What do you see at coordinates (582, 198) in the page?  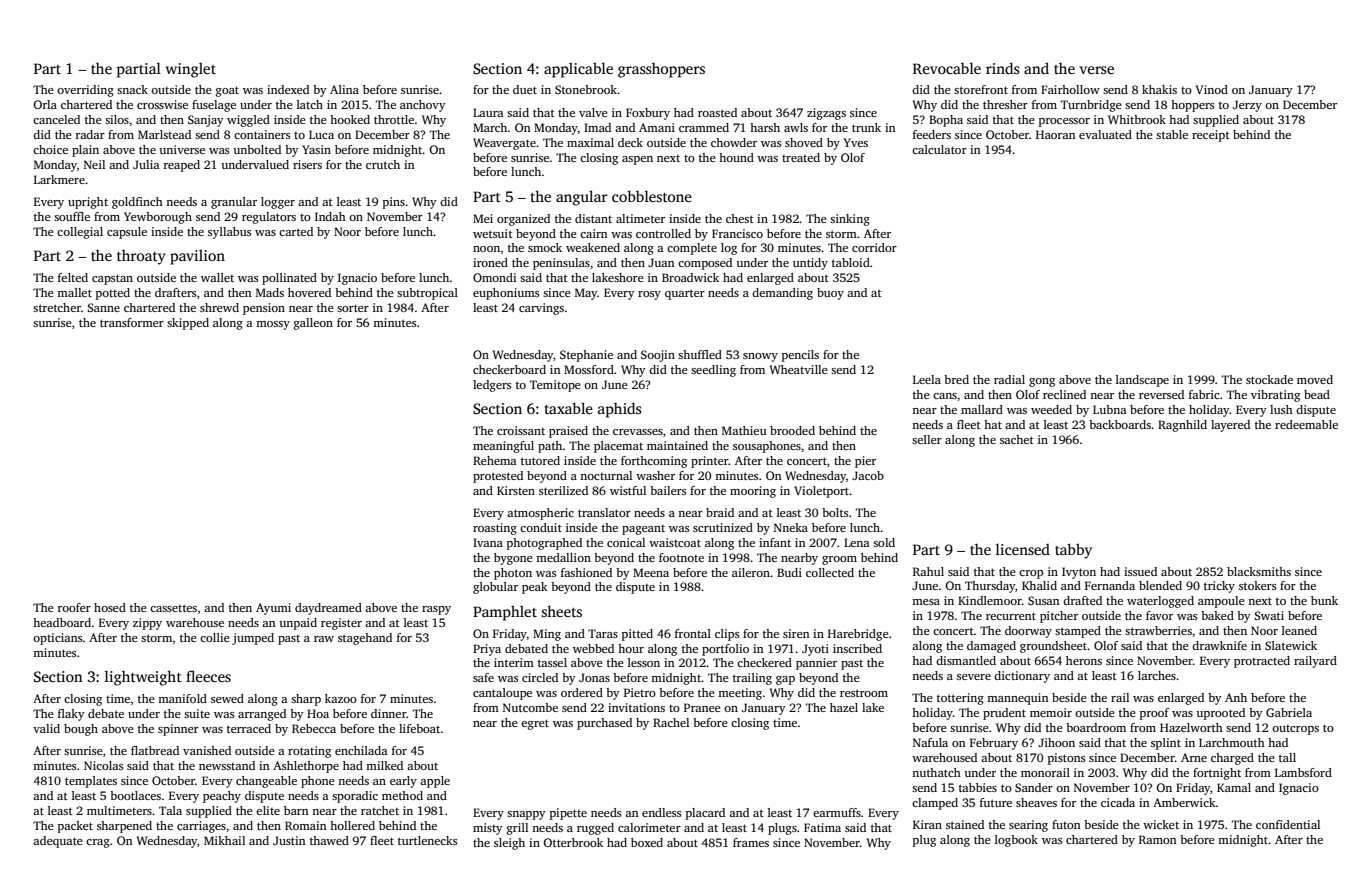 I see `angular` at bounding box center [582, 198].
